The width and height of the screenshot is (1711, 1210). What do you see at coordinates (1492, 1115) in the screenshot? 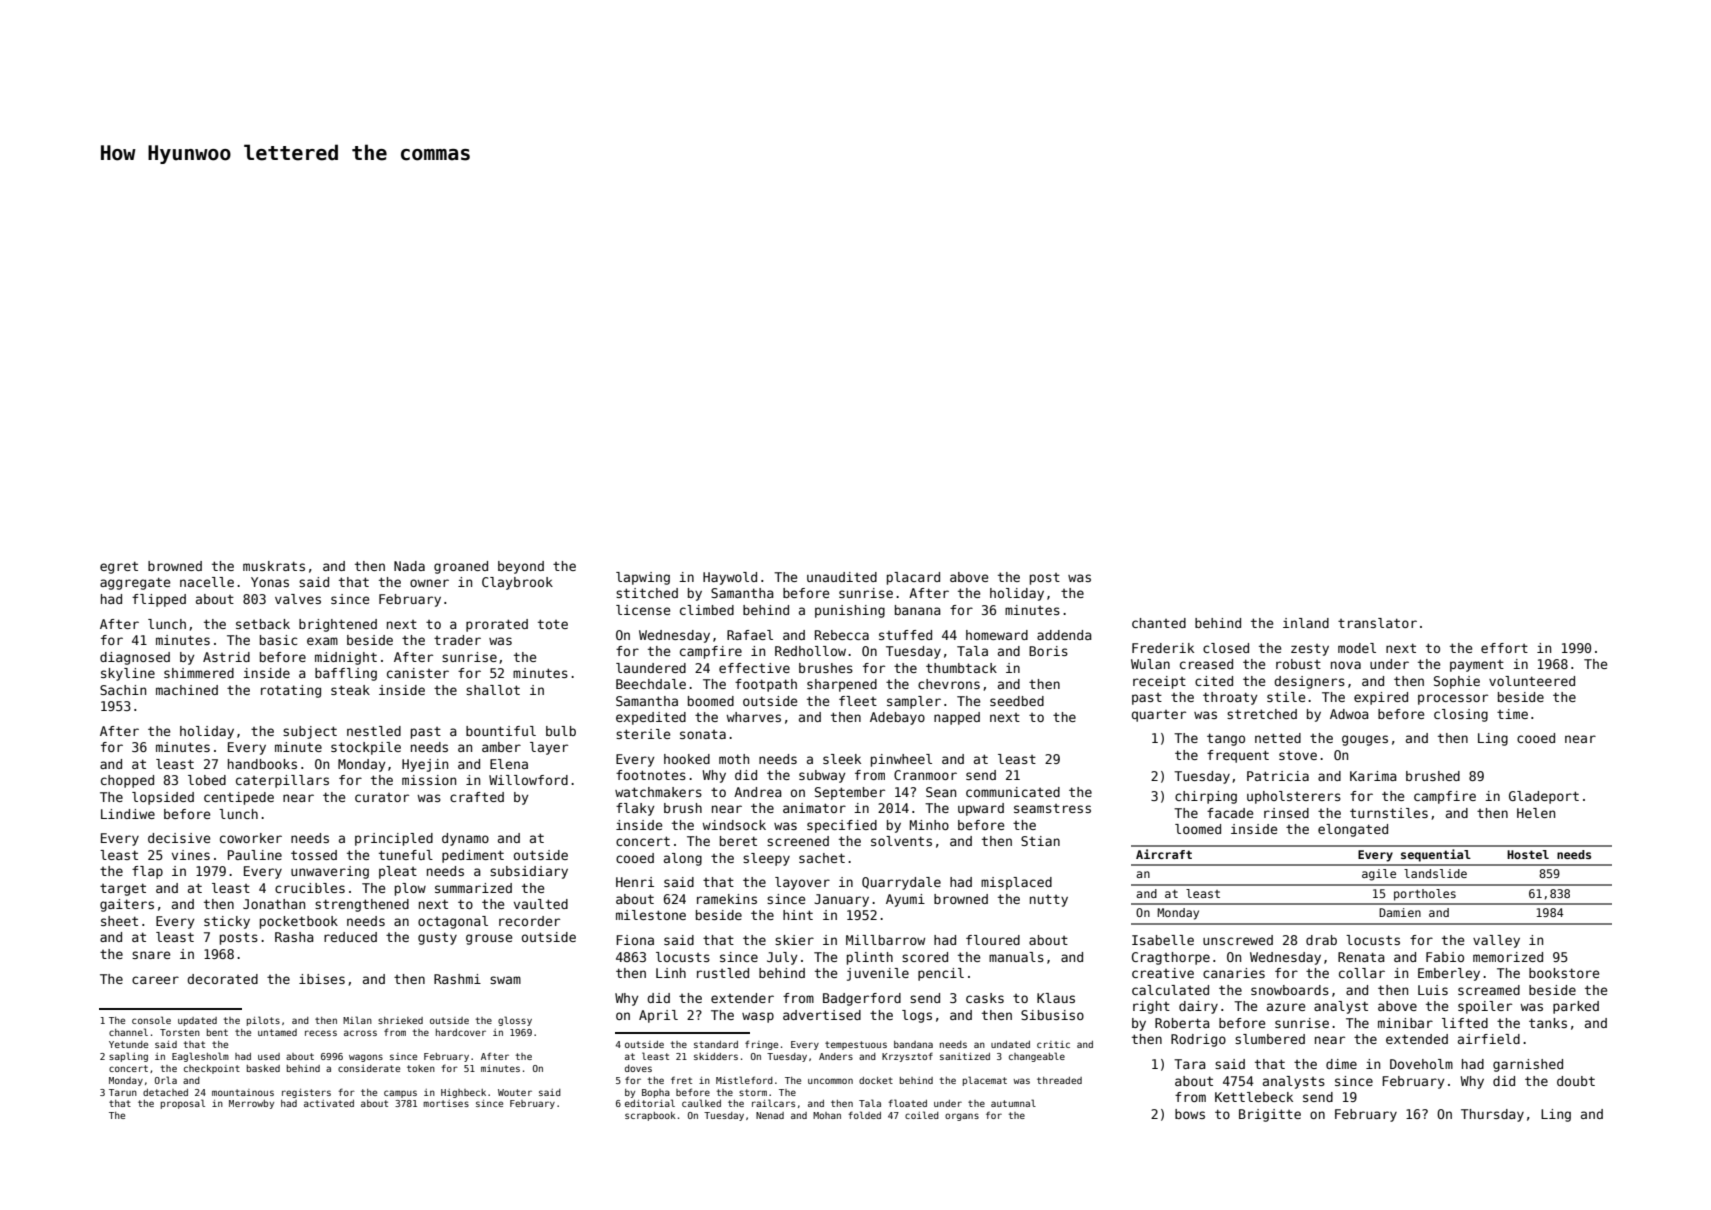
I see `Thursday` at bounding box center [1492, 1115].
